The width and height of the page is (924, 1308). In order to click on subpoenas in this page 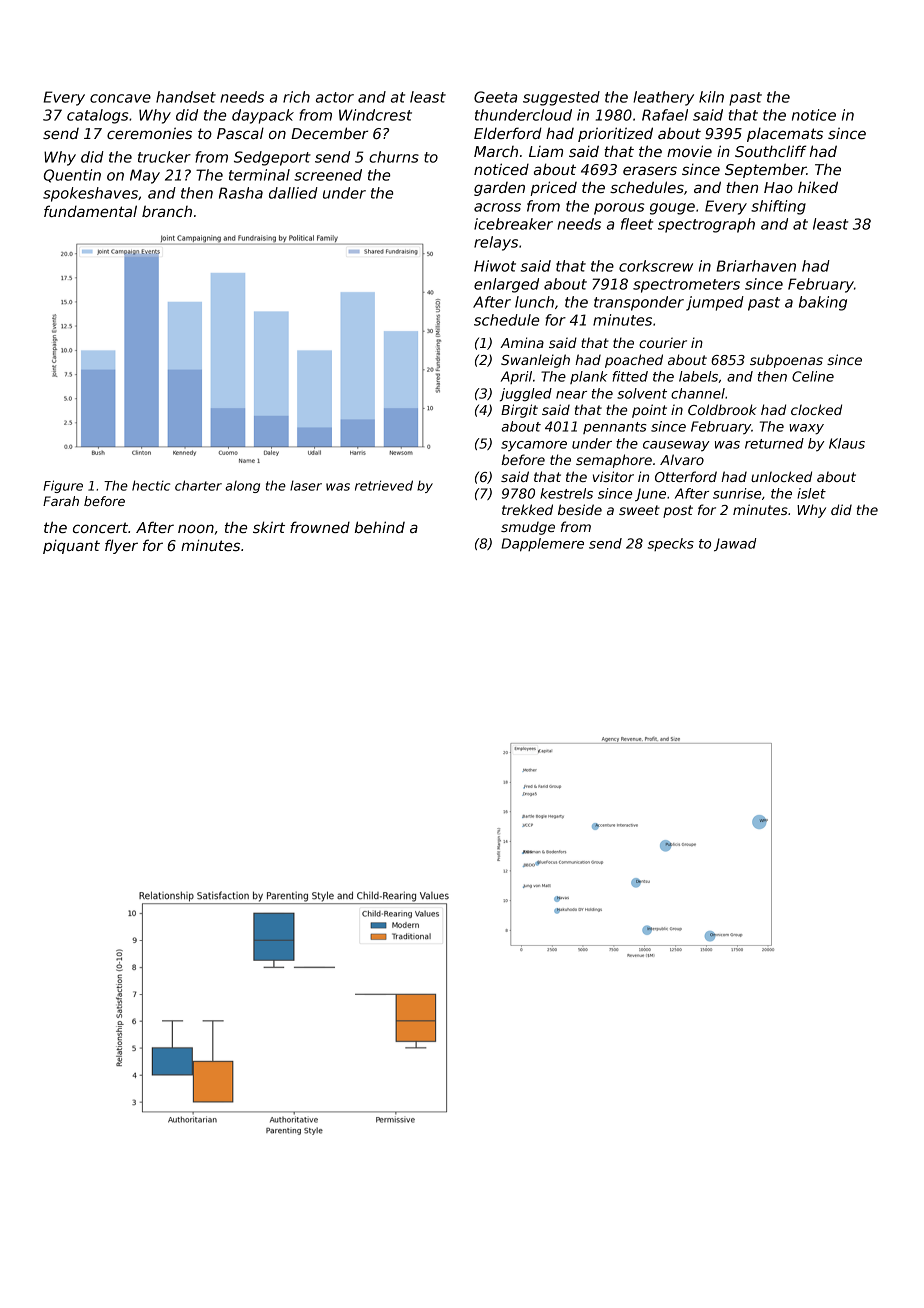, I will do `click(786, 361)`.
